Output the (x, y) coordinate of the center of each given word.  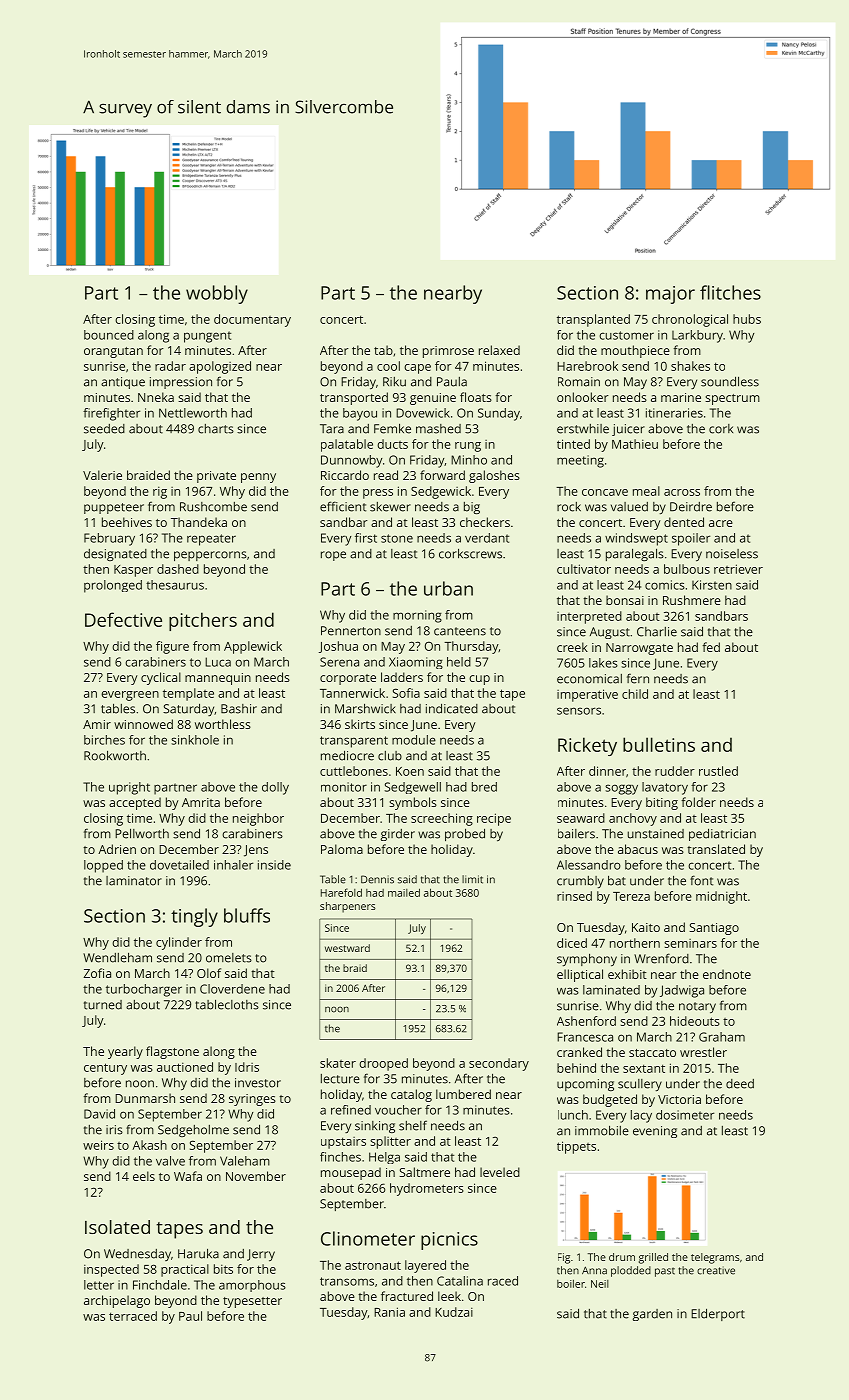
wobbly (217, 294)
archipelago (117, 1301)
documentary (252, 320)
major (670, 295)
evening (655, 1132)
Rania (389, 1312)
